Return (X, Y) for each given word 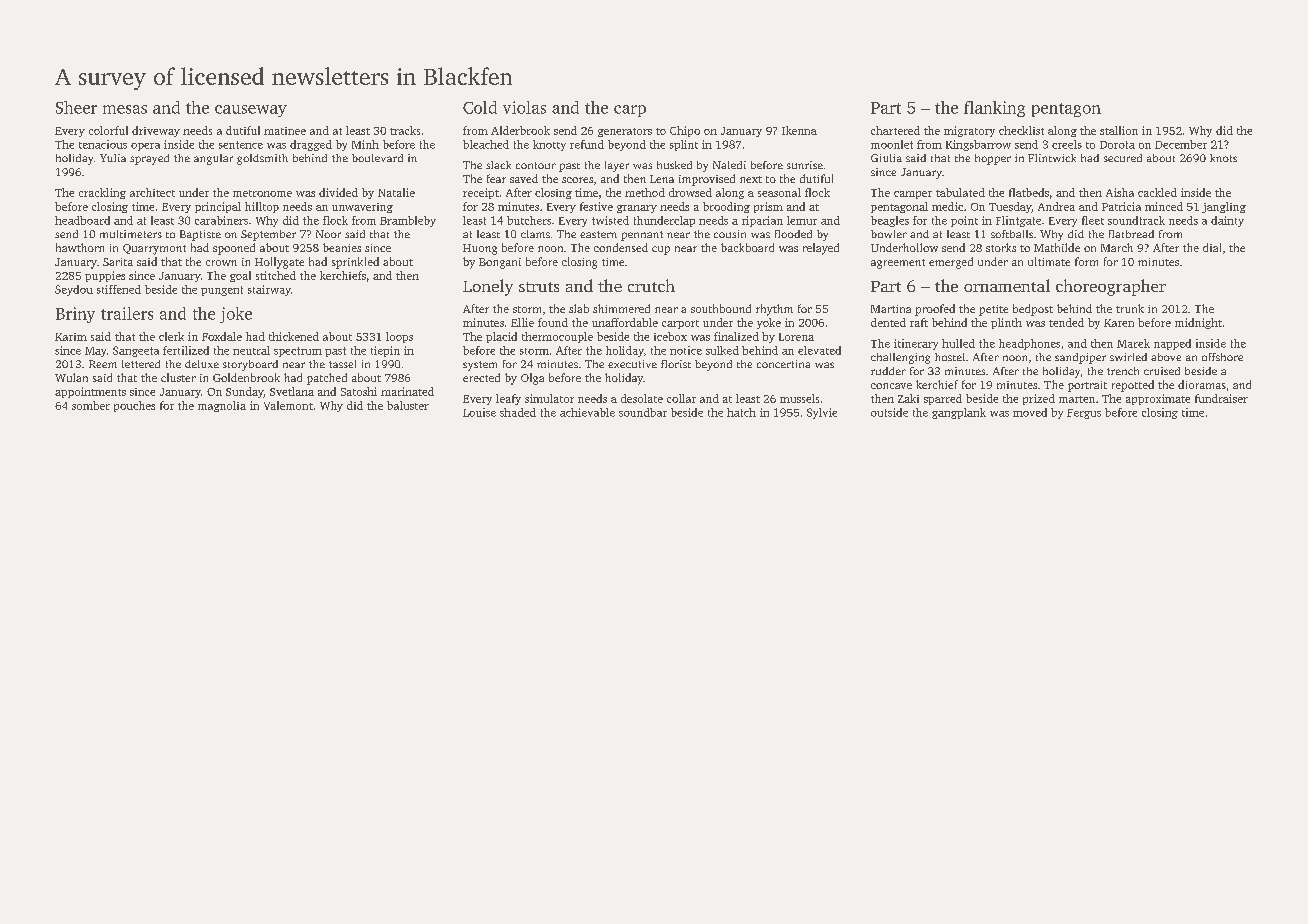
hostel (950, 357)
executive (632, 364)
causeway (251, 111)
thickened (294, 336)
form (1086, 261)
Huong (480, 249)
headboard (82, 220)
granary (637, 209)
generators (625, 132)
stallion (1119, 130)
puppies (105, 276)
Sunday (245, 392)
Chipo (685, 131)
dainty (1227, 221)
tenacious (103, 144)
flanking (994, 109)
